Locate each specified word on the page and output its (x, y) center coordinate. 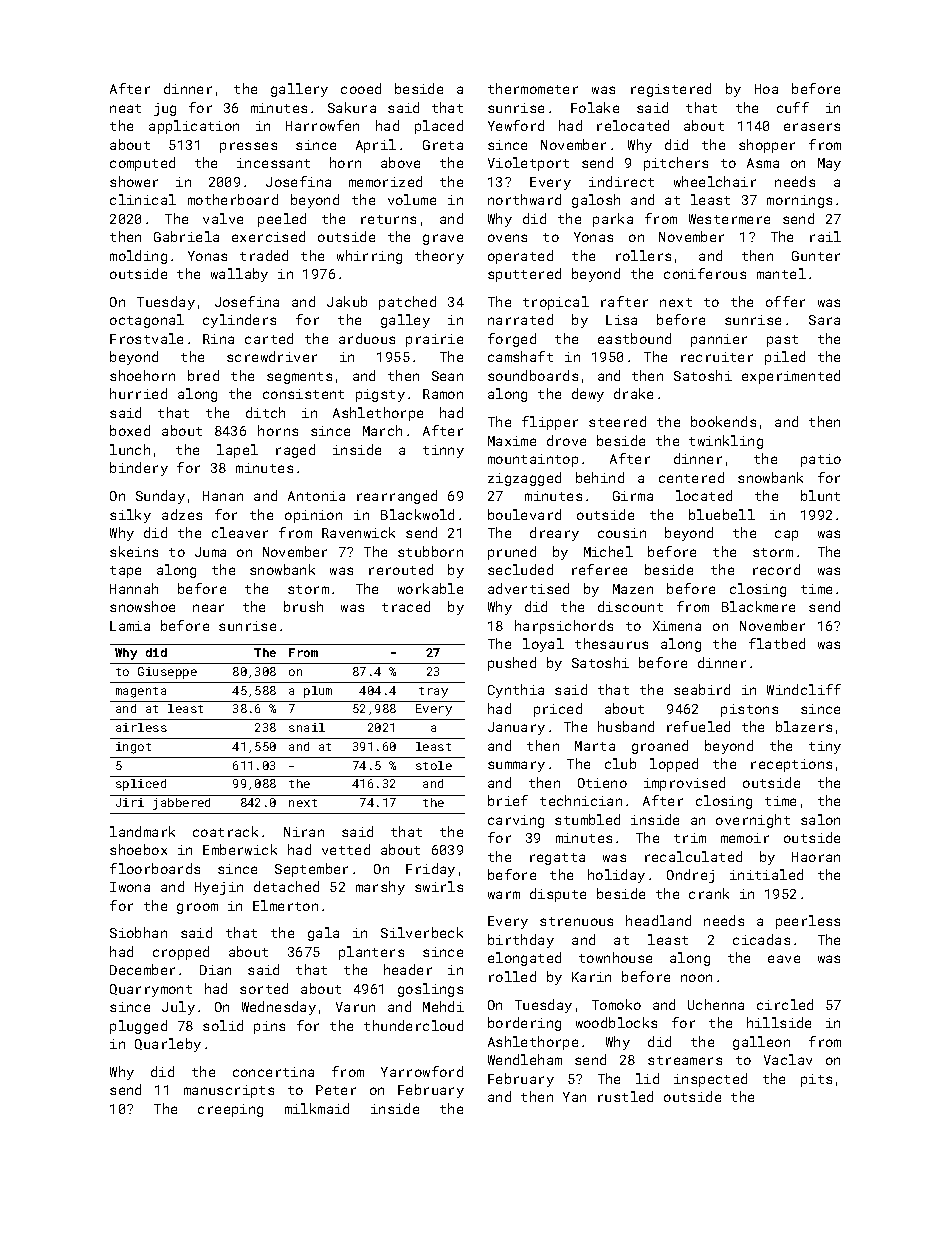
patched (407, 303)
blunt (820, 495)
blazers (804, 726)
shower (134, 181)
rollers (643, 255)
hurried (138, 393)
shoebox (138, 849)
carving (516, 821)
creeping (230, 1110)
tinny (443, 451)
